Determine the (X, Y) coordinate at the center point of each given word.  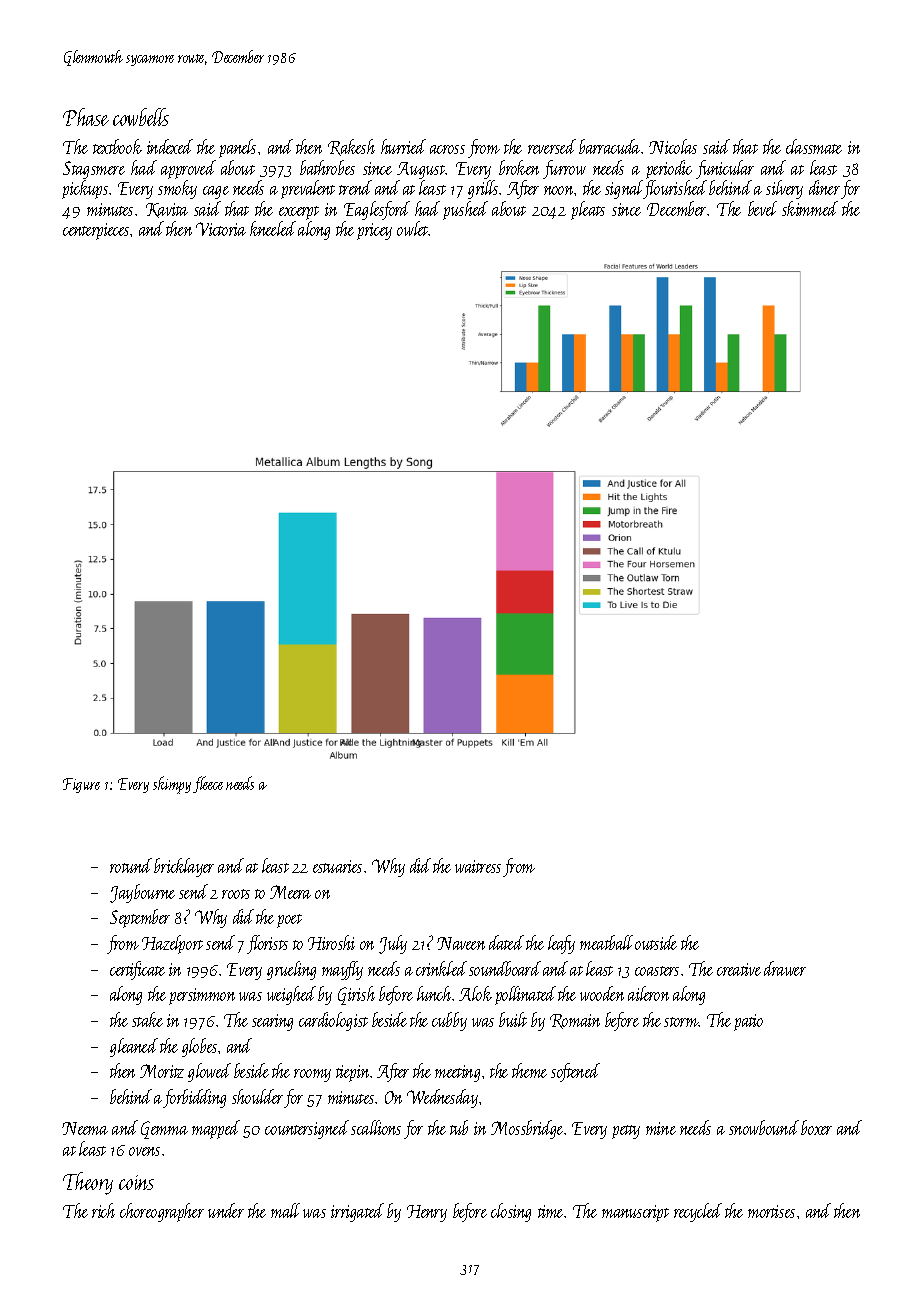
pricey (374, 231)
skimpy (172, 785)
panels (237, 148)
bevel (762, 208)
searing (272, 1022)
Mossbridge (527, 1129)
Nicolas (673, 146)
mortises (771, 1211)
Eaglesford (377, 210)
